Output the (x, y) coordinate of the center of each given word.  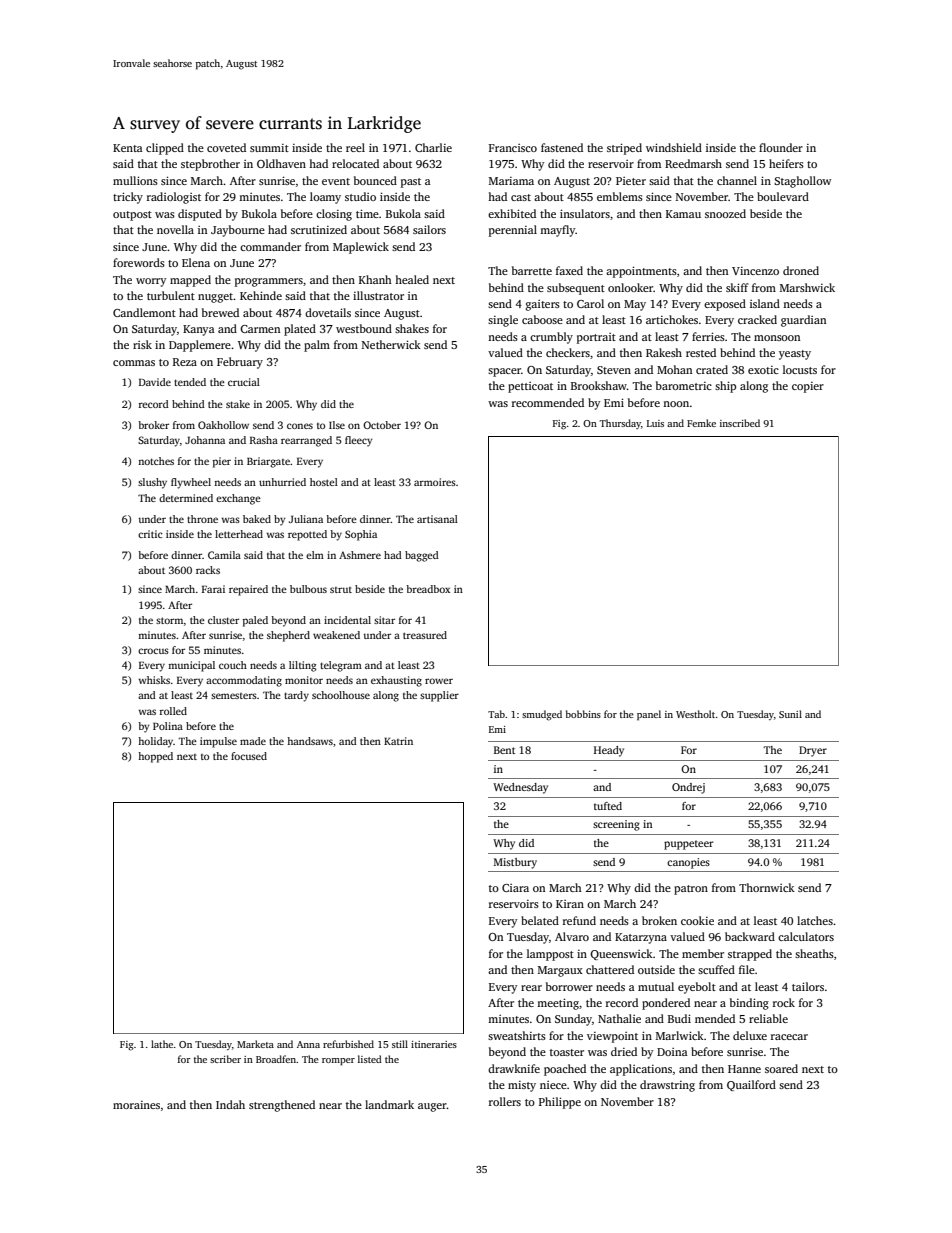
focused (249, 756)
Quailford (751, 1085)
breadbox (428, 589)
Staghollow (802, 182)
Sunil (790, 714)
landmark (389, 1104)
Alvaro (572, 936)
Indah (230, 1104)
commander (270, 246)
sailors (429, 229)
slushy (152, 483)
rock (784, 1002)
